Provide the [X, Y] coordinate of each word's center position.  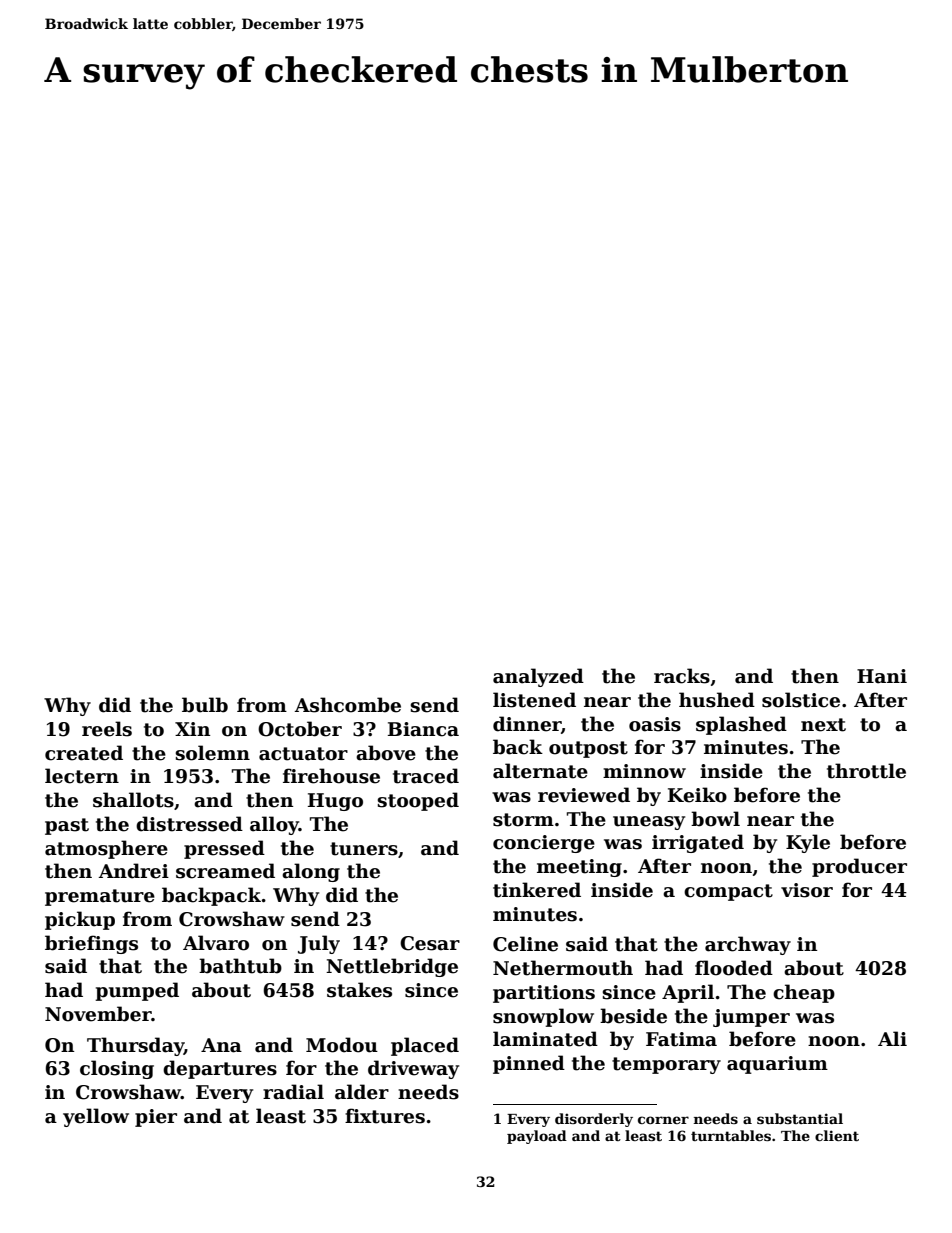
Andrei [134, 871]
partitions [544, 994]
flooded [734, 968]
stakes [359, 990]
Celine [525, 944]
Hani [882, 676]
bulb [205, 705]
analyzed [538, 677]
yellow [96, 1117]
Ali [892, 1038]
